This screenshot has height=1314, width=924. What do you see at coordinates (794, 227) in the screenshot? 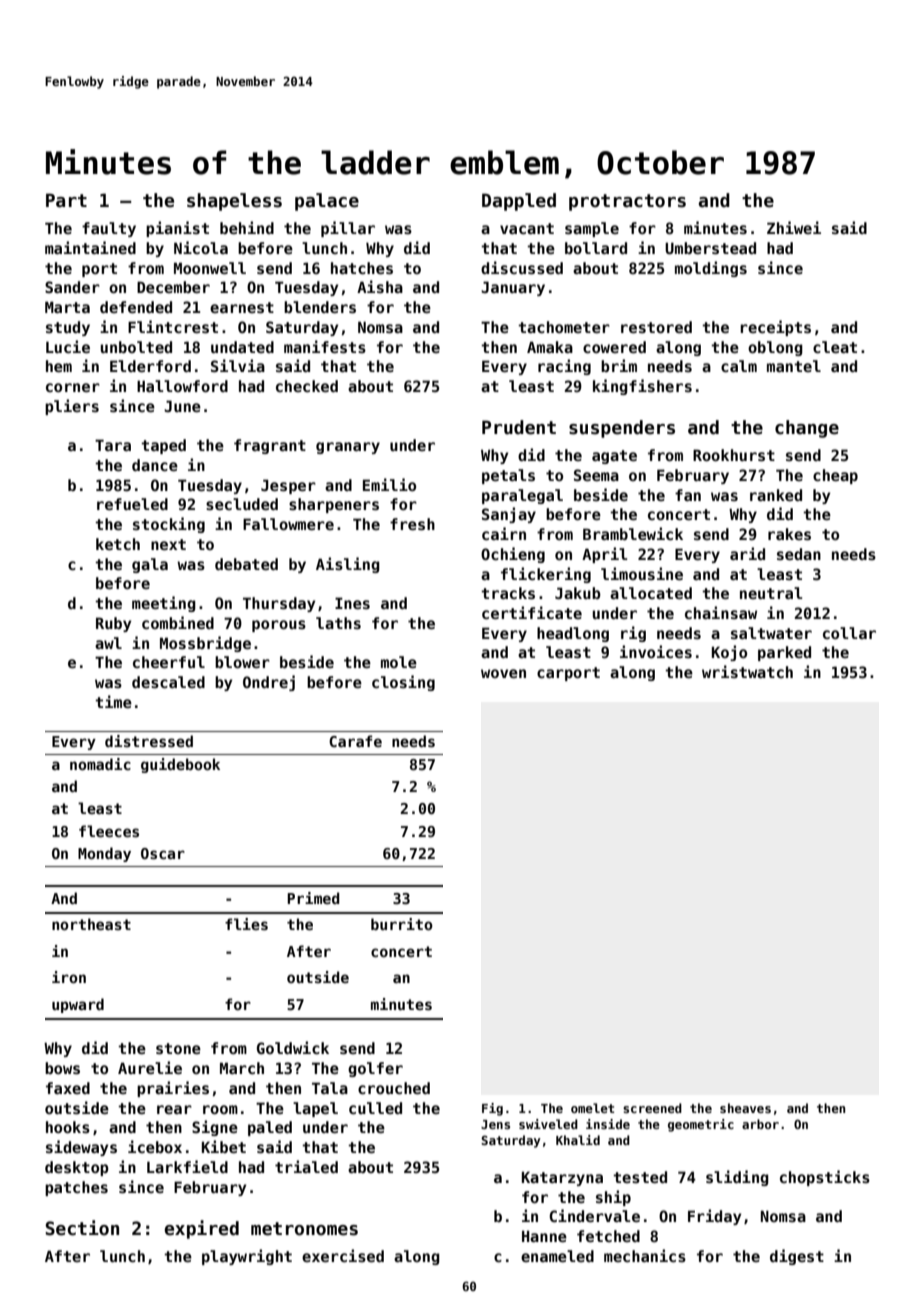
I see `Zhiwei` at bounding box center [794, 227].
